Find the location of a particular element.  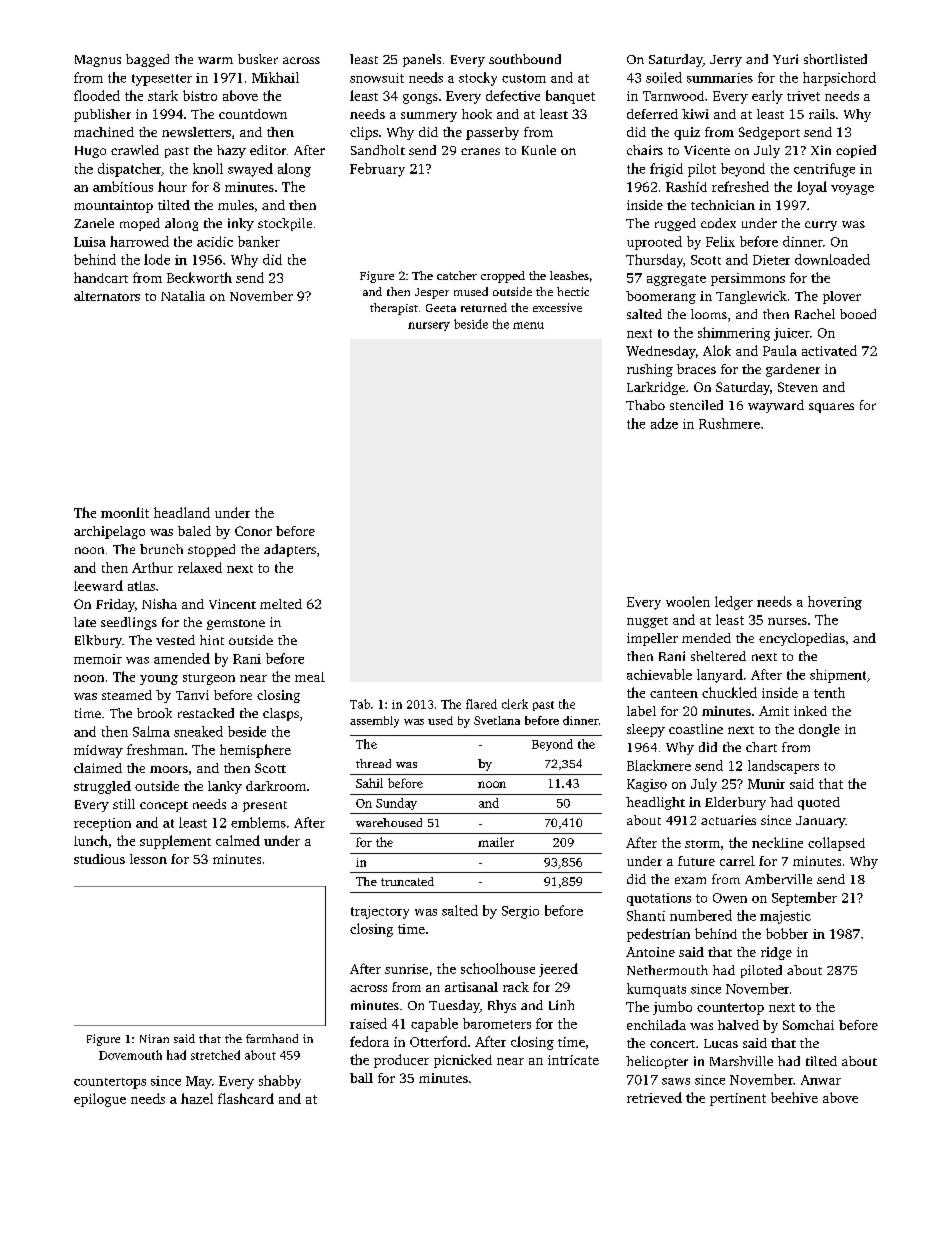

refreshed is located at coordinates (740, 186).
